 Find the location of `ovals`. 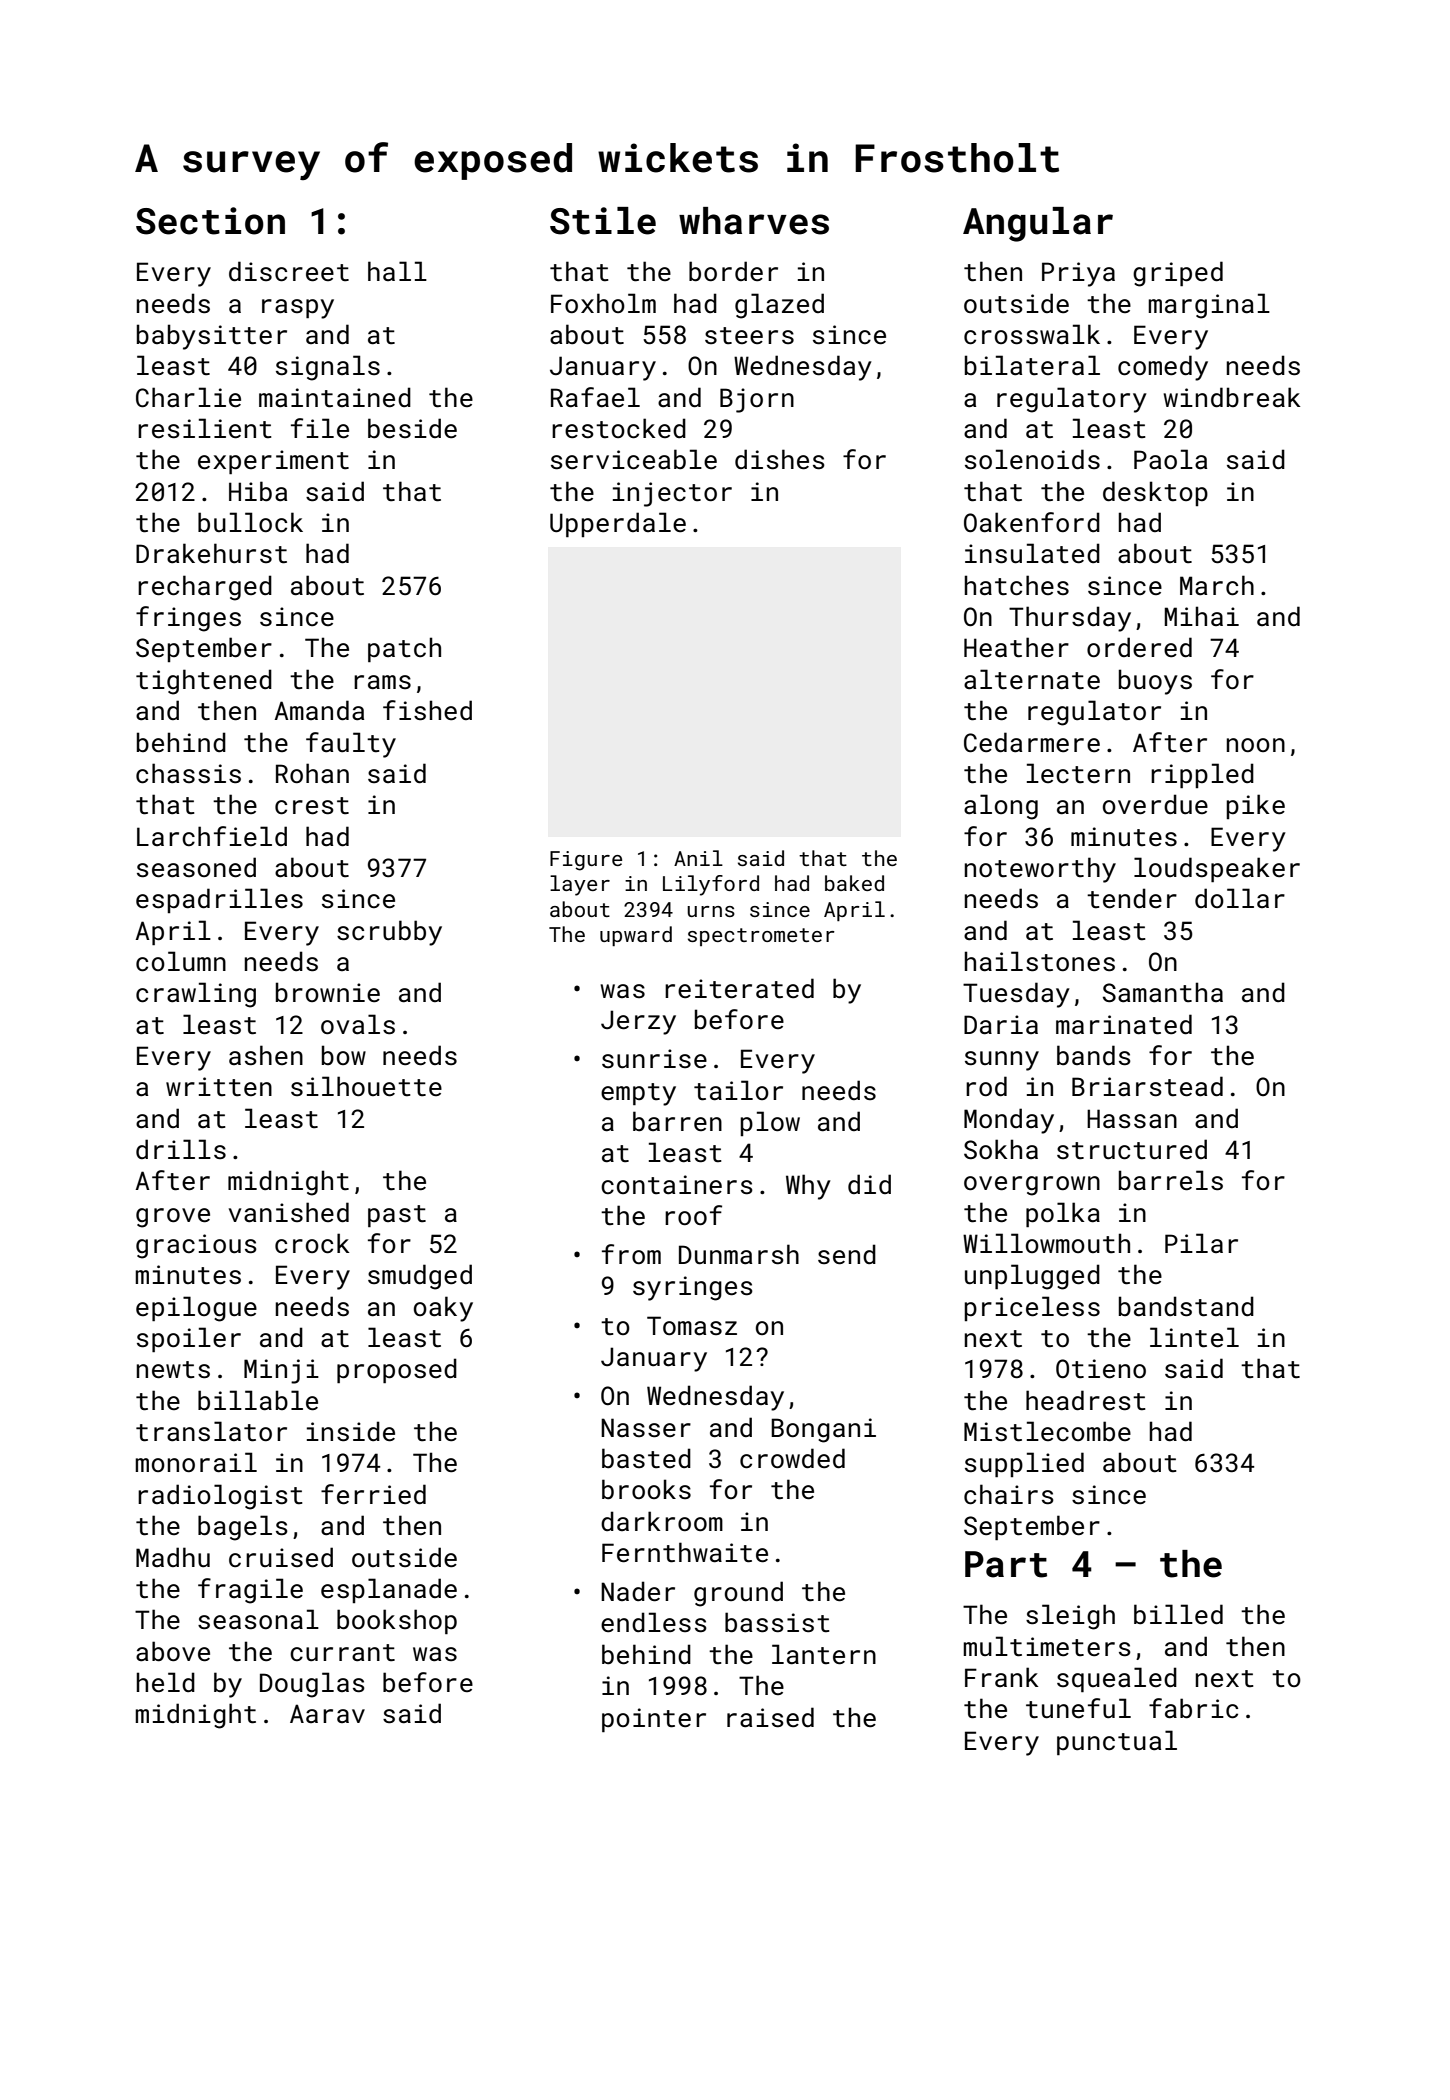

ovals is located at coordinates (358, 1024).
